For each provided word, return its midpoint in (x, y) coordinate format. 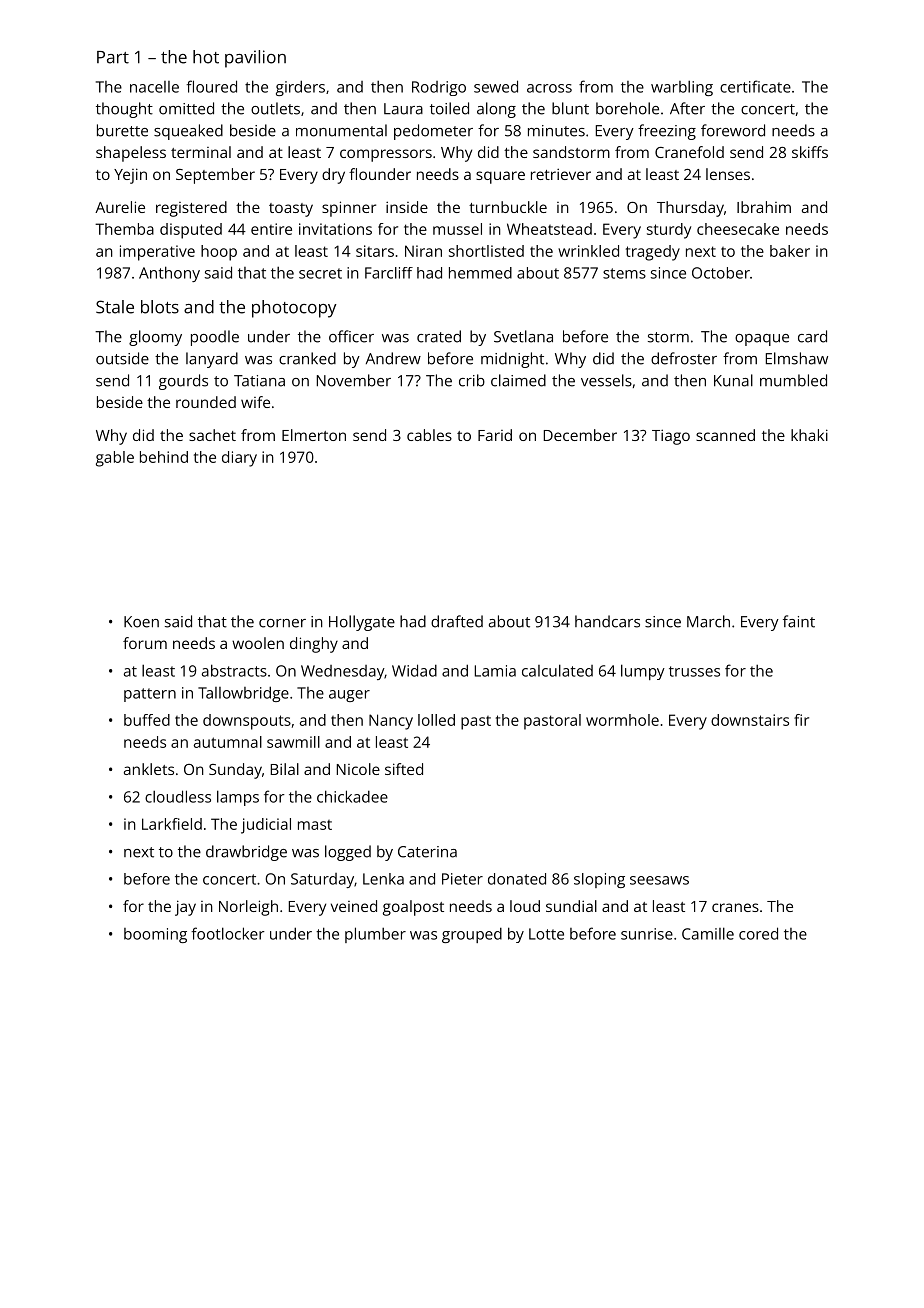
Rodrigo (439, 88)
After (687, 108)
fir (801, 720)
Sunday (235, 771)
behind (164, 457)
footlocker (228, 933)
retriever (561, 174)
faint (799, 621)
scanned (725, 435)
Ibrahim (764, 207)
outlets (275, 108)
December (580, 435)
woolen (258, 643)
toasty (291, 210)
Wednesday (342, 672)
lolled (436, 720)
